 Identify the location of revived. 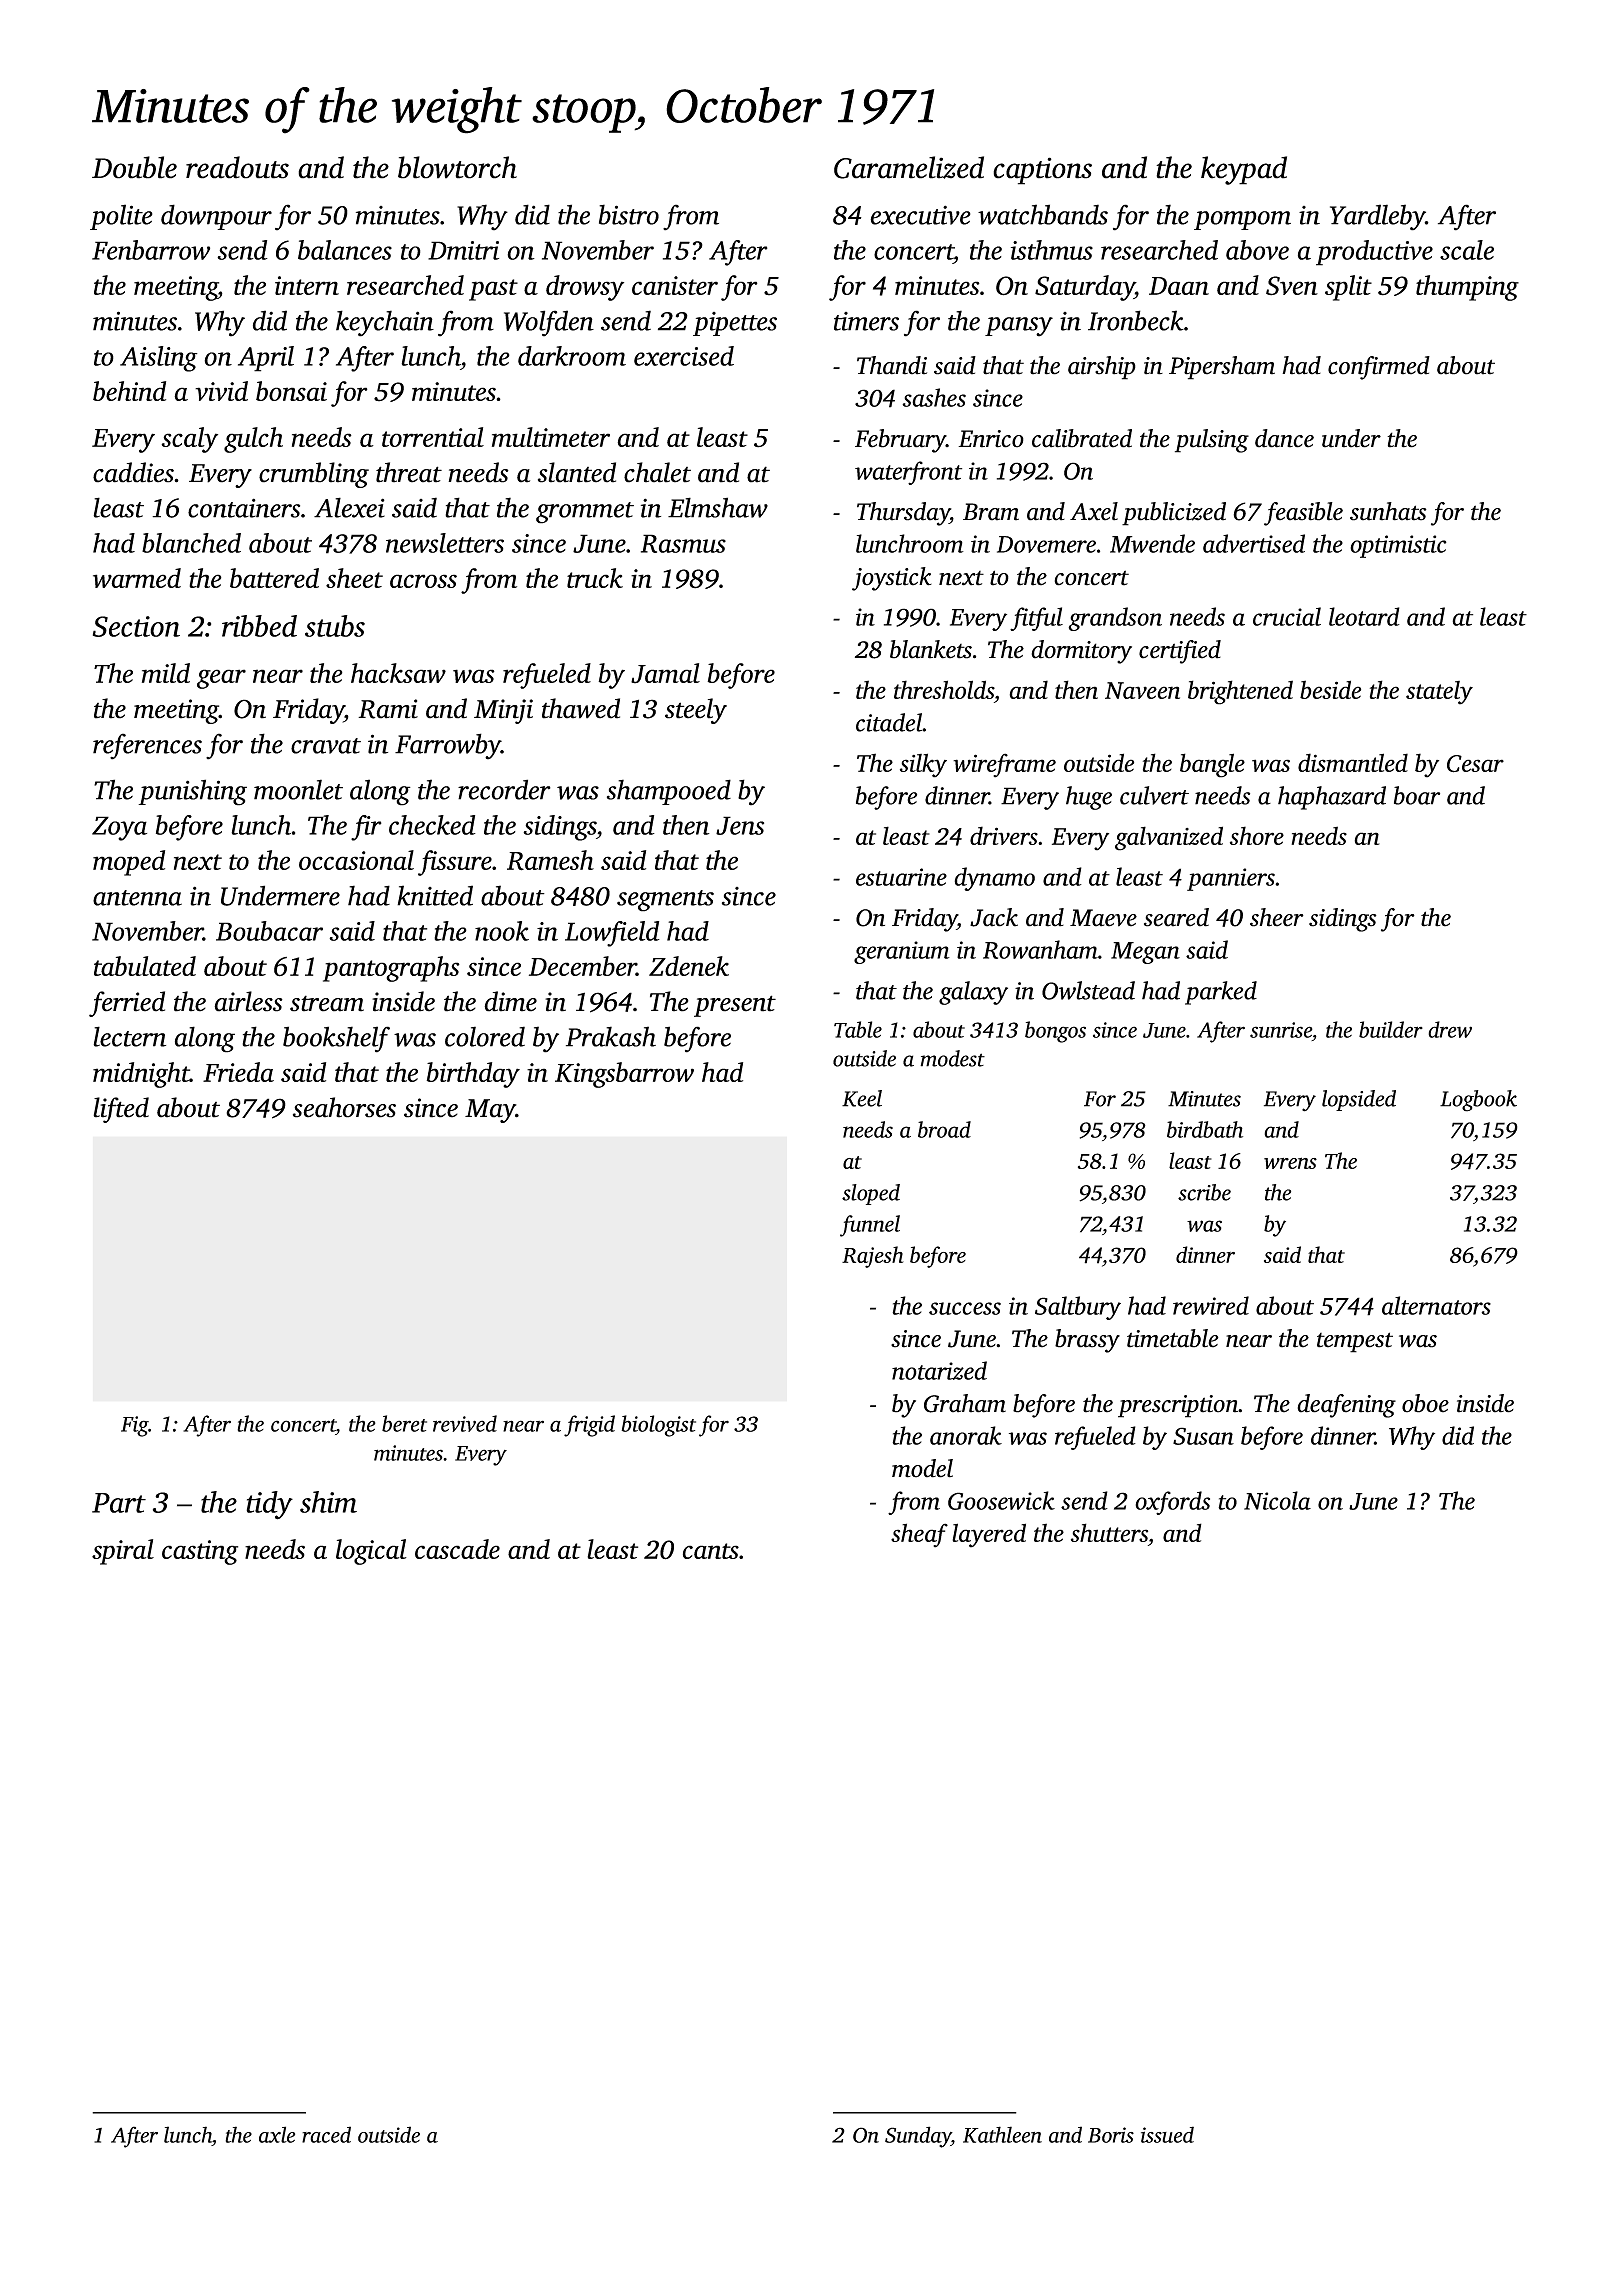
(465, 1423).
